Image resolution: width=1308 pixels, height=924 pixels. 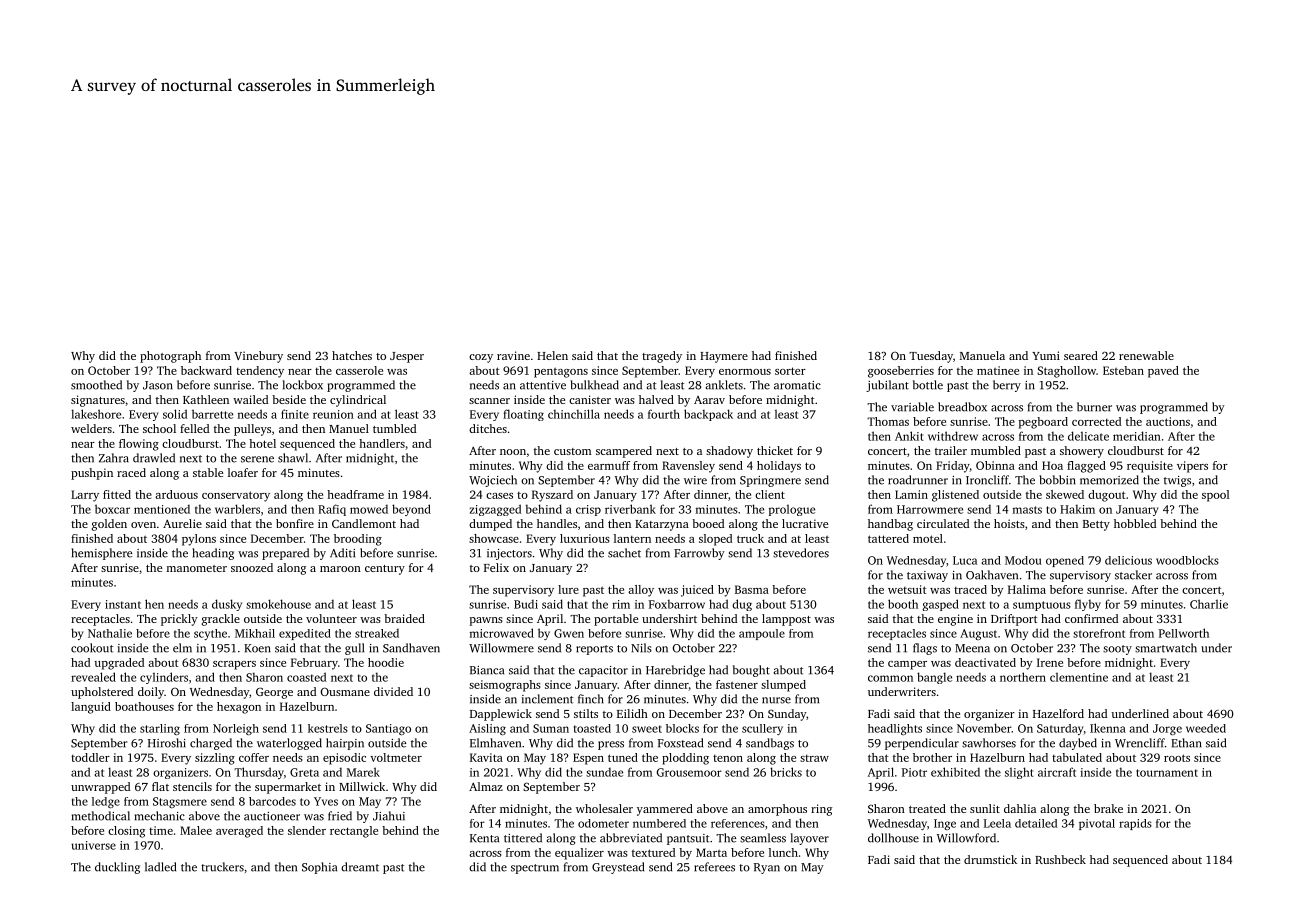 What do you see at coordinates (355, 494) in the screenshot?
I see `headframe` at bounding box center [355, 494].
